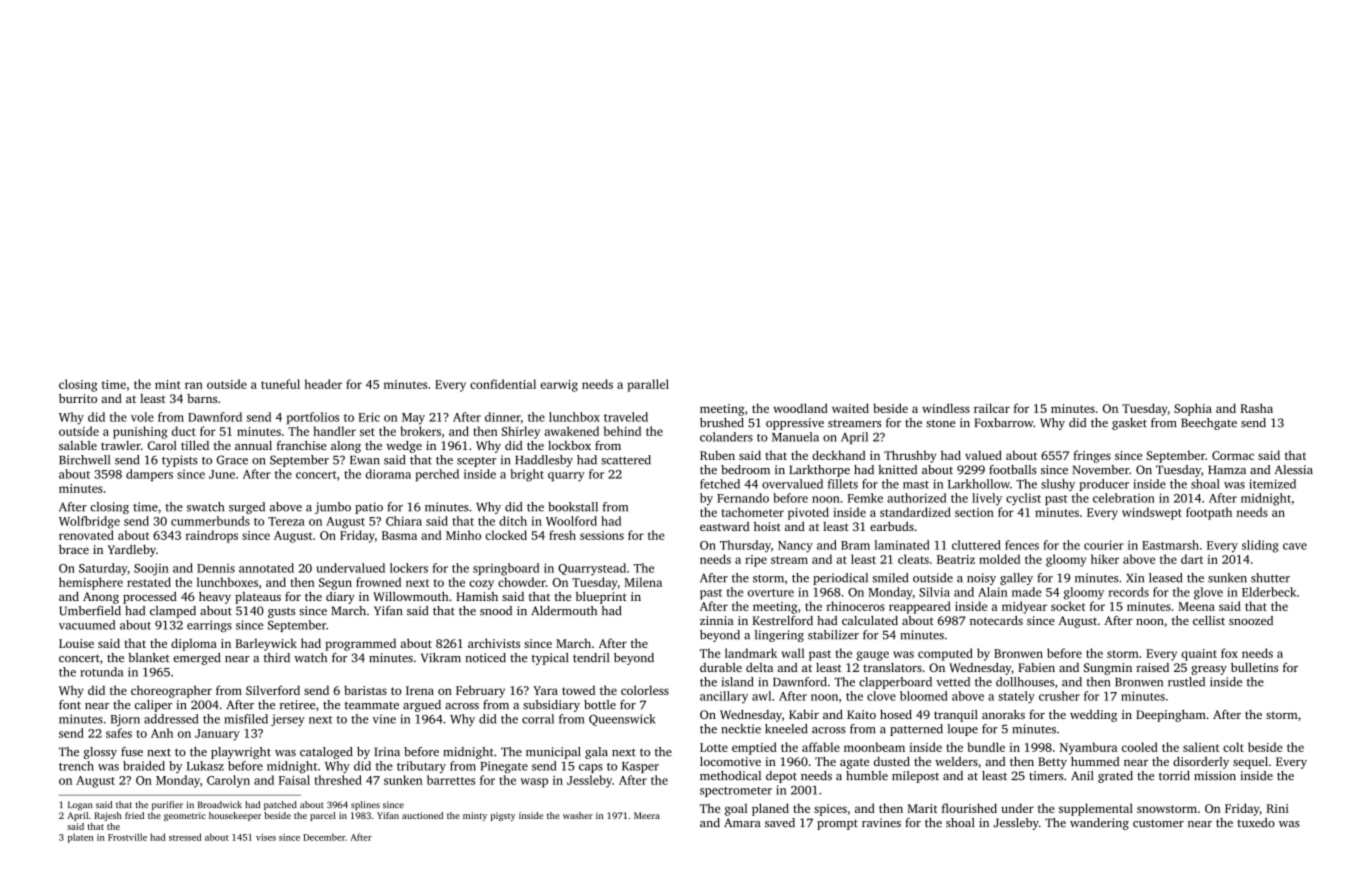  What do you see at coordinates (992, 408) in the document?
I see `railcar` at bounding box center [992, 408].
